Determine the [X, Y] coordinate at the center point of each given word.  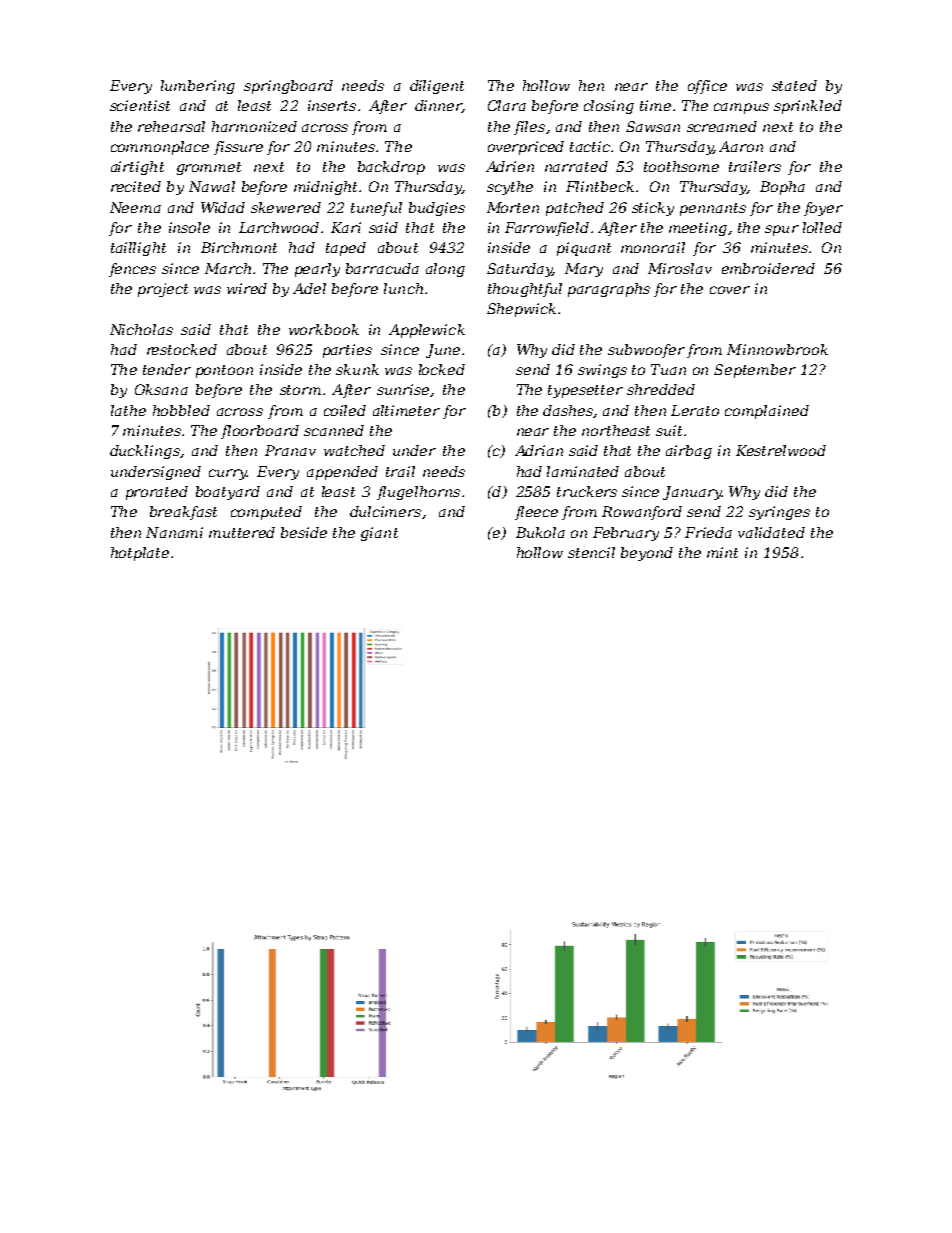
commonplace [160, 148]
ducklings [145, 452]
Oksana [161, 389]
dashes [568, 411]
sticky [653, 209]
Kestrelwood [781, 450]
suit [669, 430]
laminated [583, 471]
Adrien [510, 166]
